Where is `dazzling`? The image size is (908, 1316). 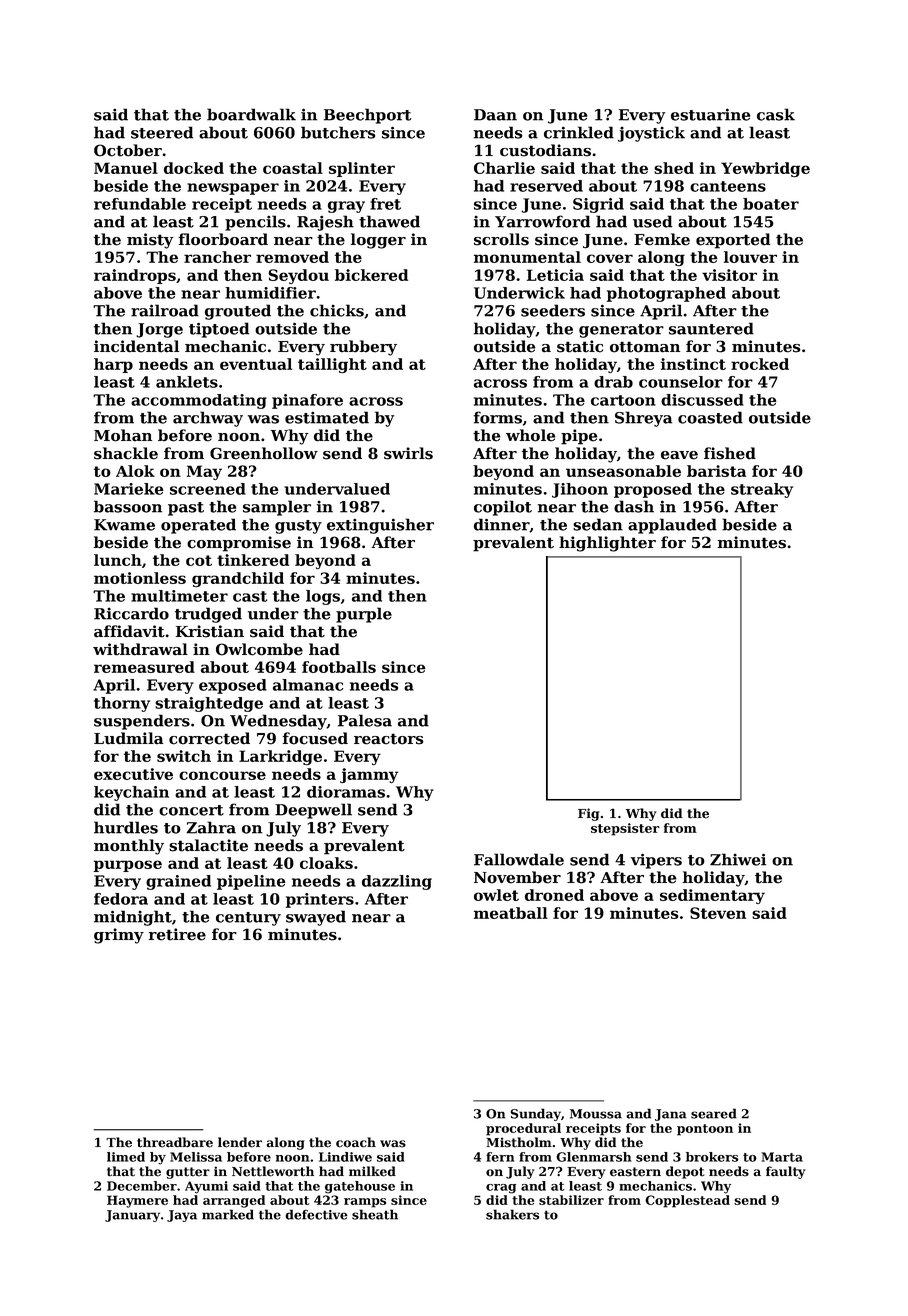 dazzling is located at coordinates (397, 882).
